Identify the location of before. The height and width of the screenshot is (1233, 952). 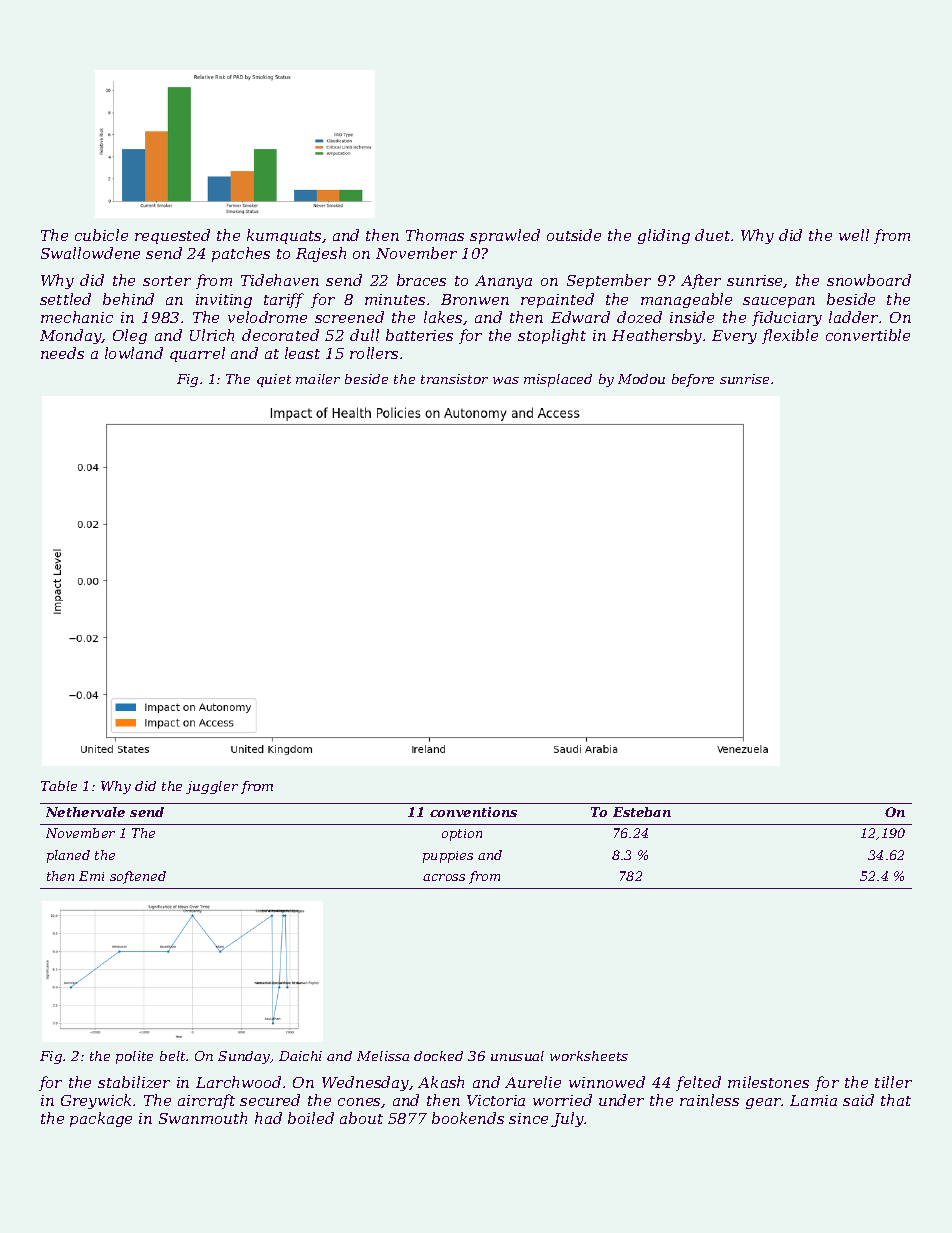
(693, 380).
